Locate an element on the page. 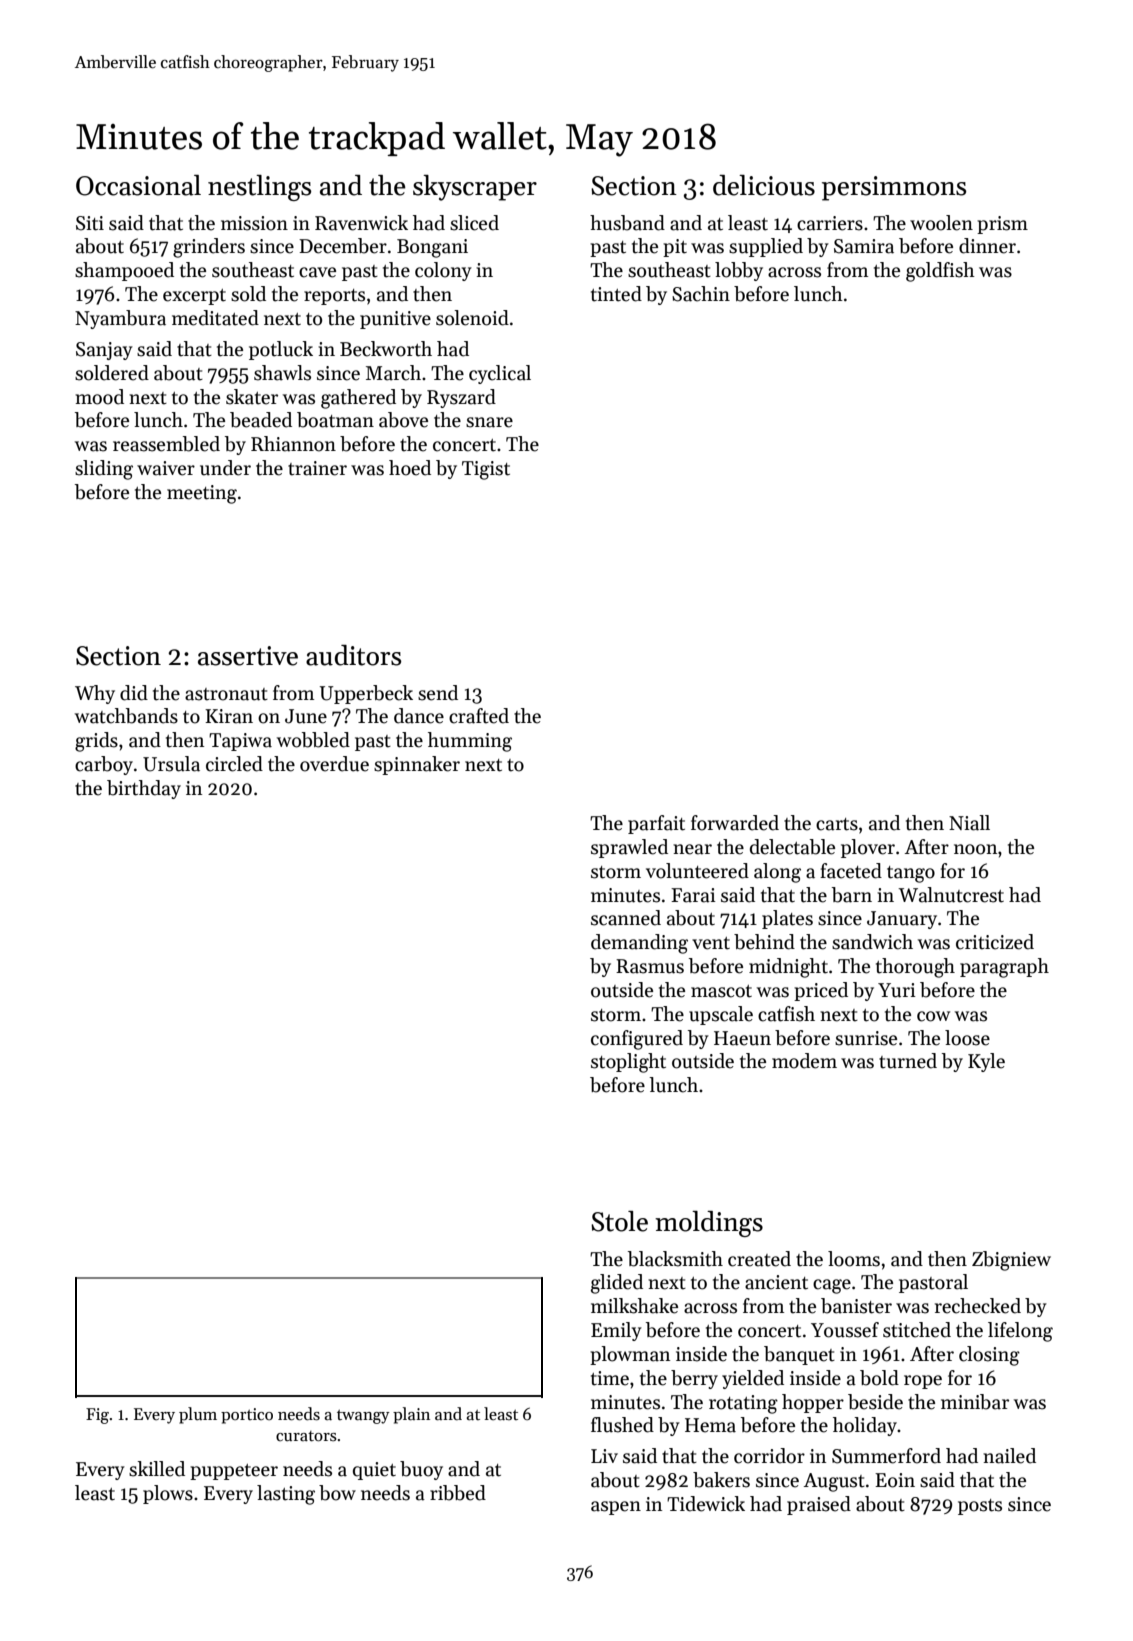 This document has width=1133, height=1641. birthday is located at coordinates (144, 789).
